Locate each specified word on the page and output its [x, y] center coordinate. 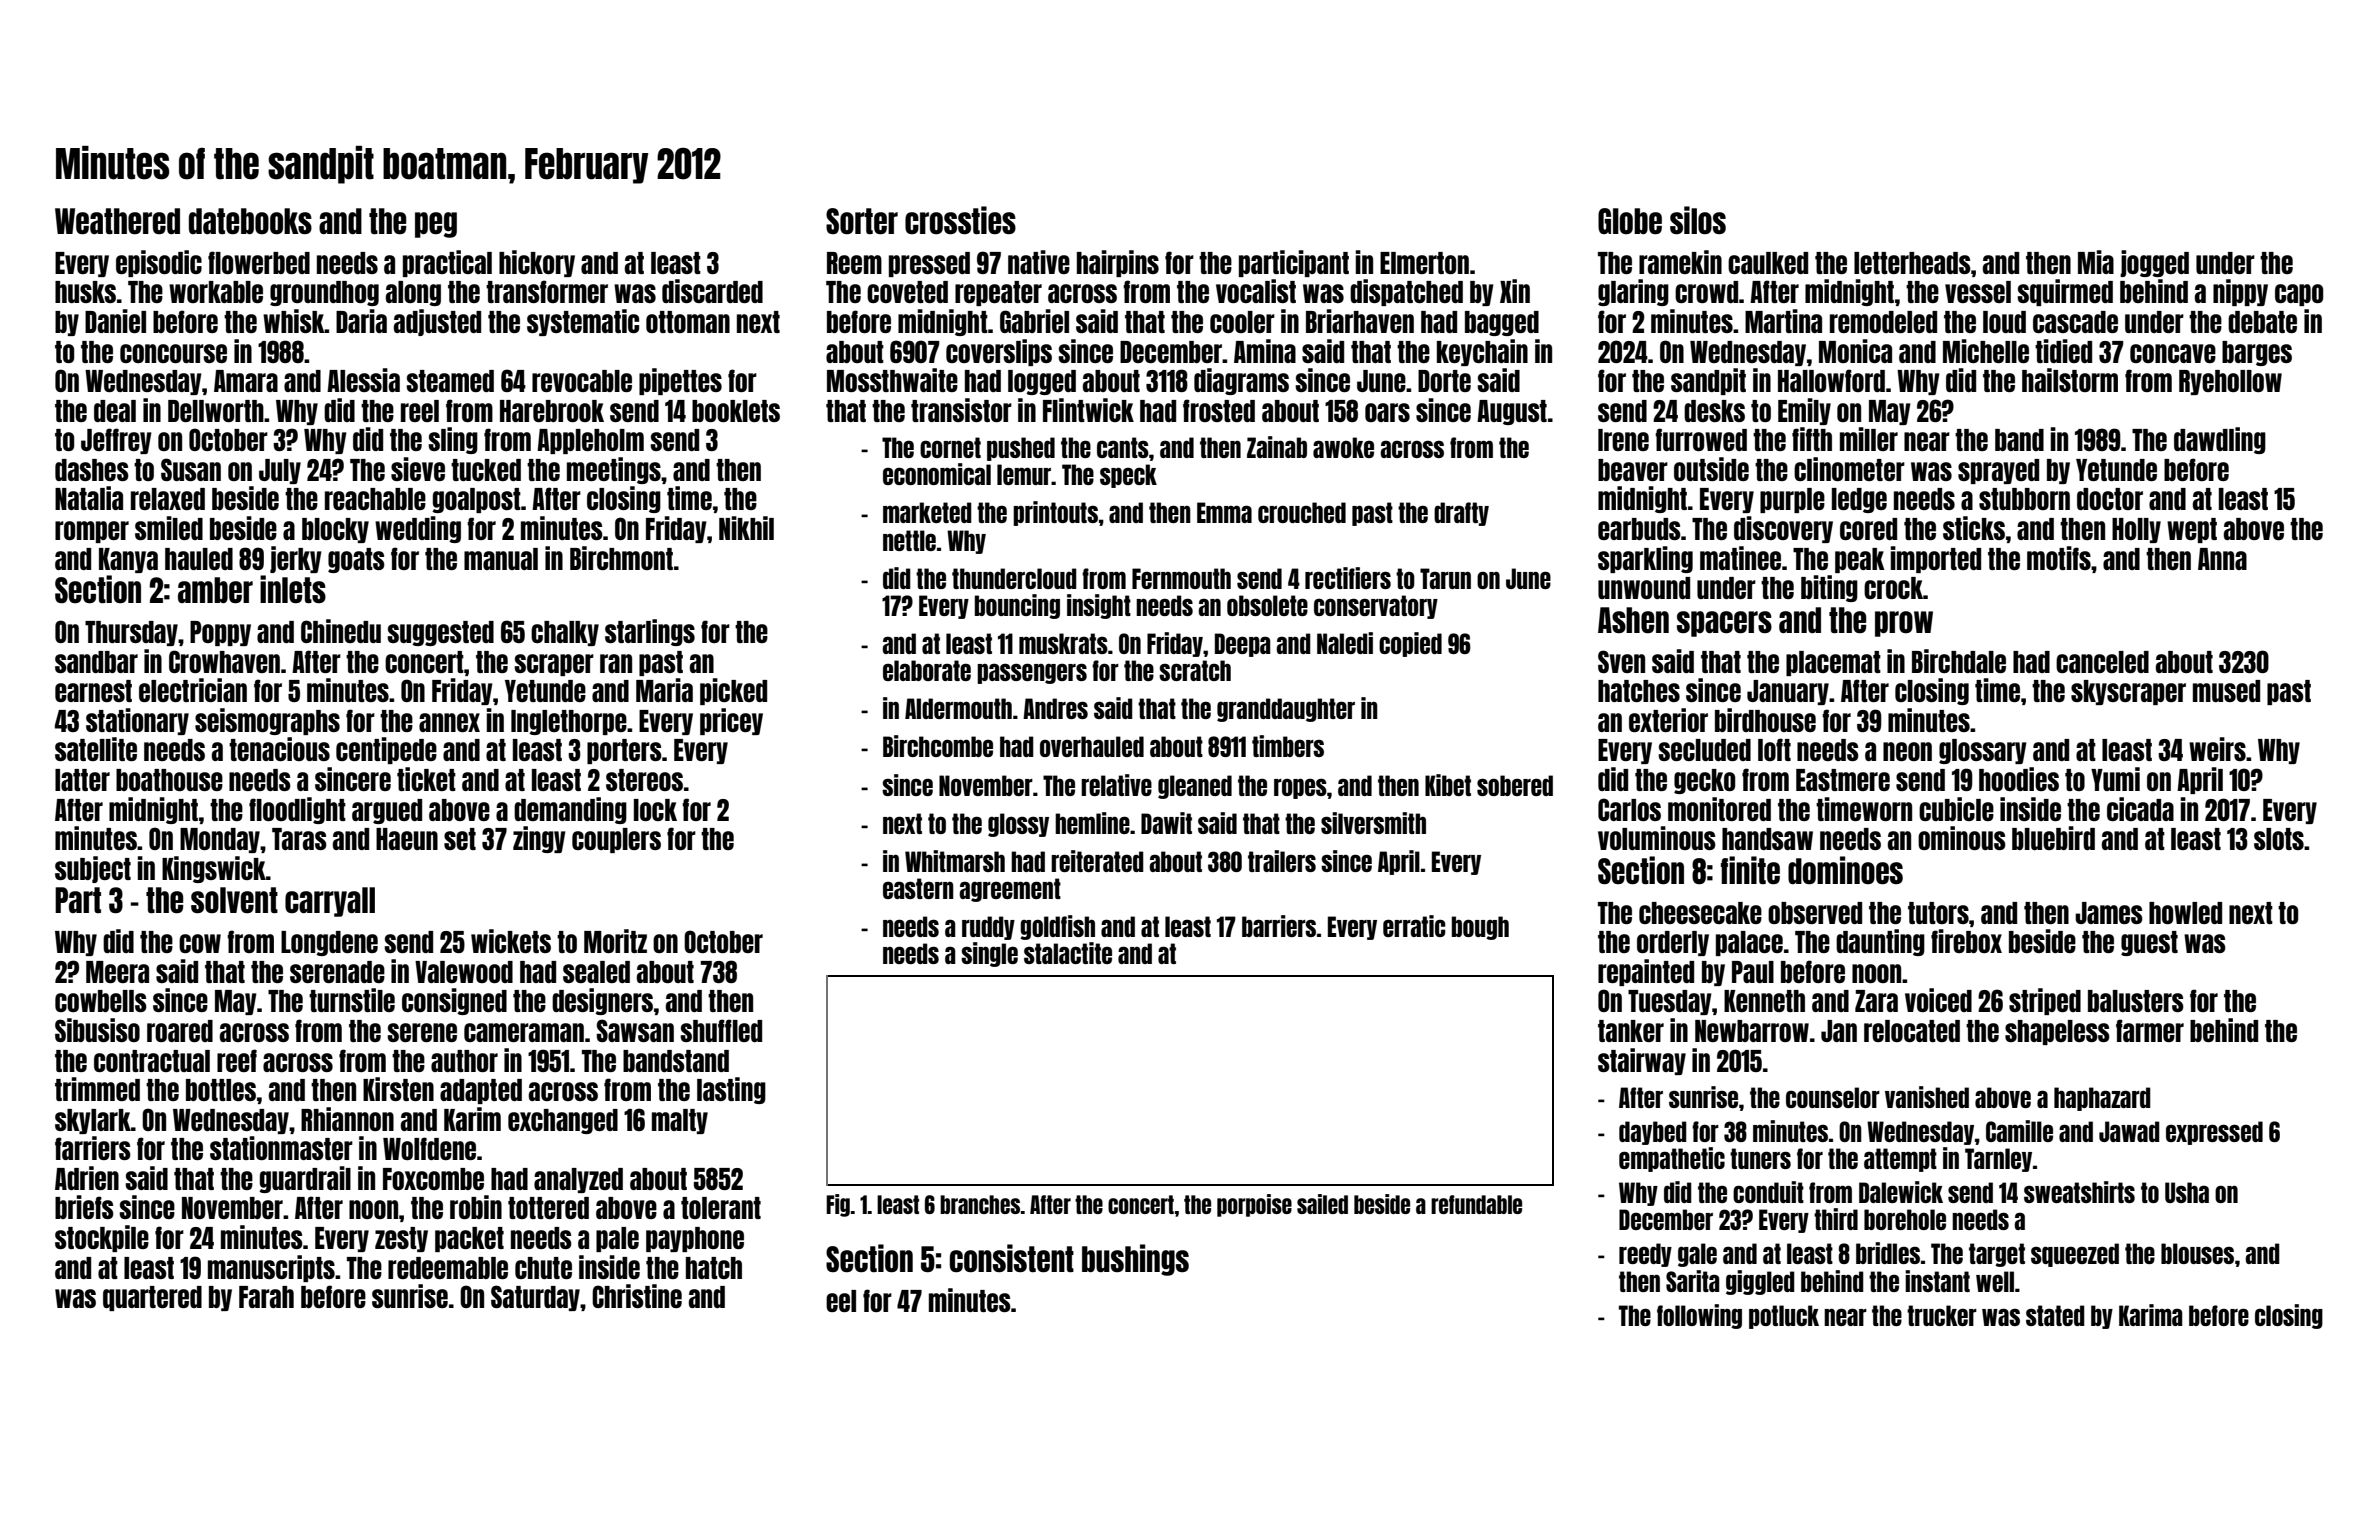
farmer [2150, 1030]
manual [501, 559]
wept [2192, 530]
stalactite [1068, 953]
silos [1698, 220]
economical [937, 474]
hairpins [1118, 263]
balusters [2136, 1001]
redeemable [448, 1268]
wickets [511, 941]
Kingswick [214, 869]
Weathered [117, 221]
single [989, 954]
